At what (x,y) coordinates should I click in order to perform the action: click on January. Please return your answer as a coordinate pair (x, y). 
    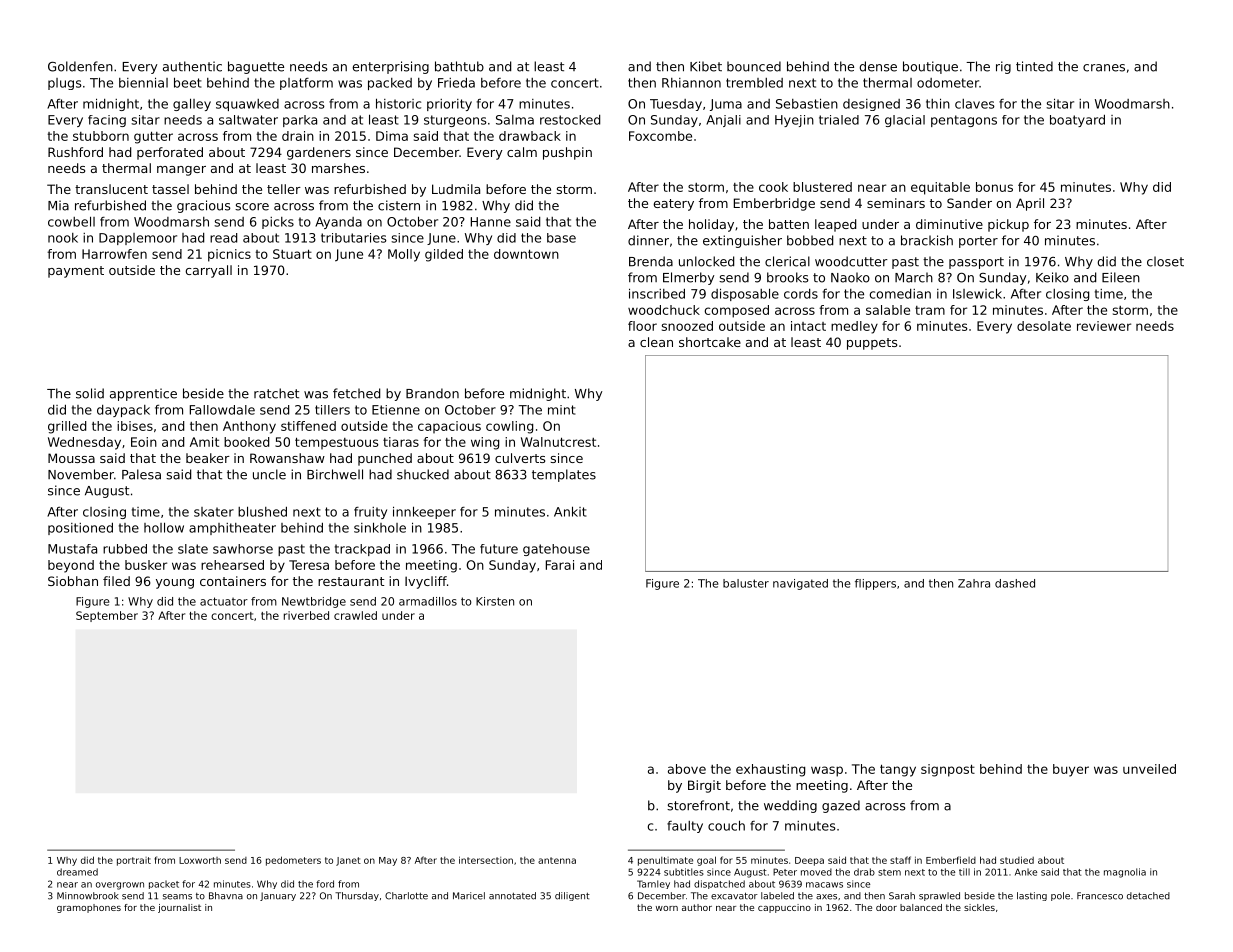
    Looking at the image, I should click on (278, 896).
